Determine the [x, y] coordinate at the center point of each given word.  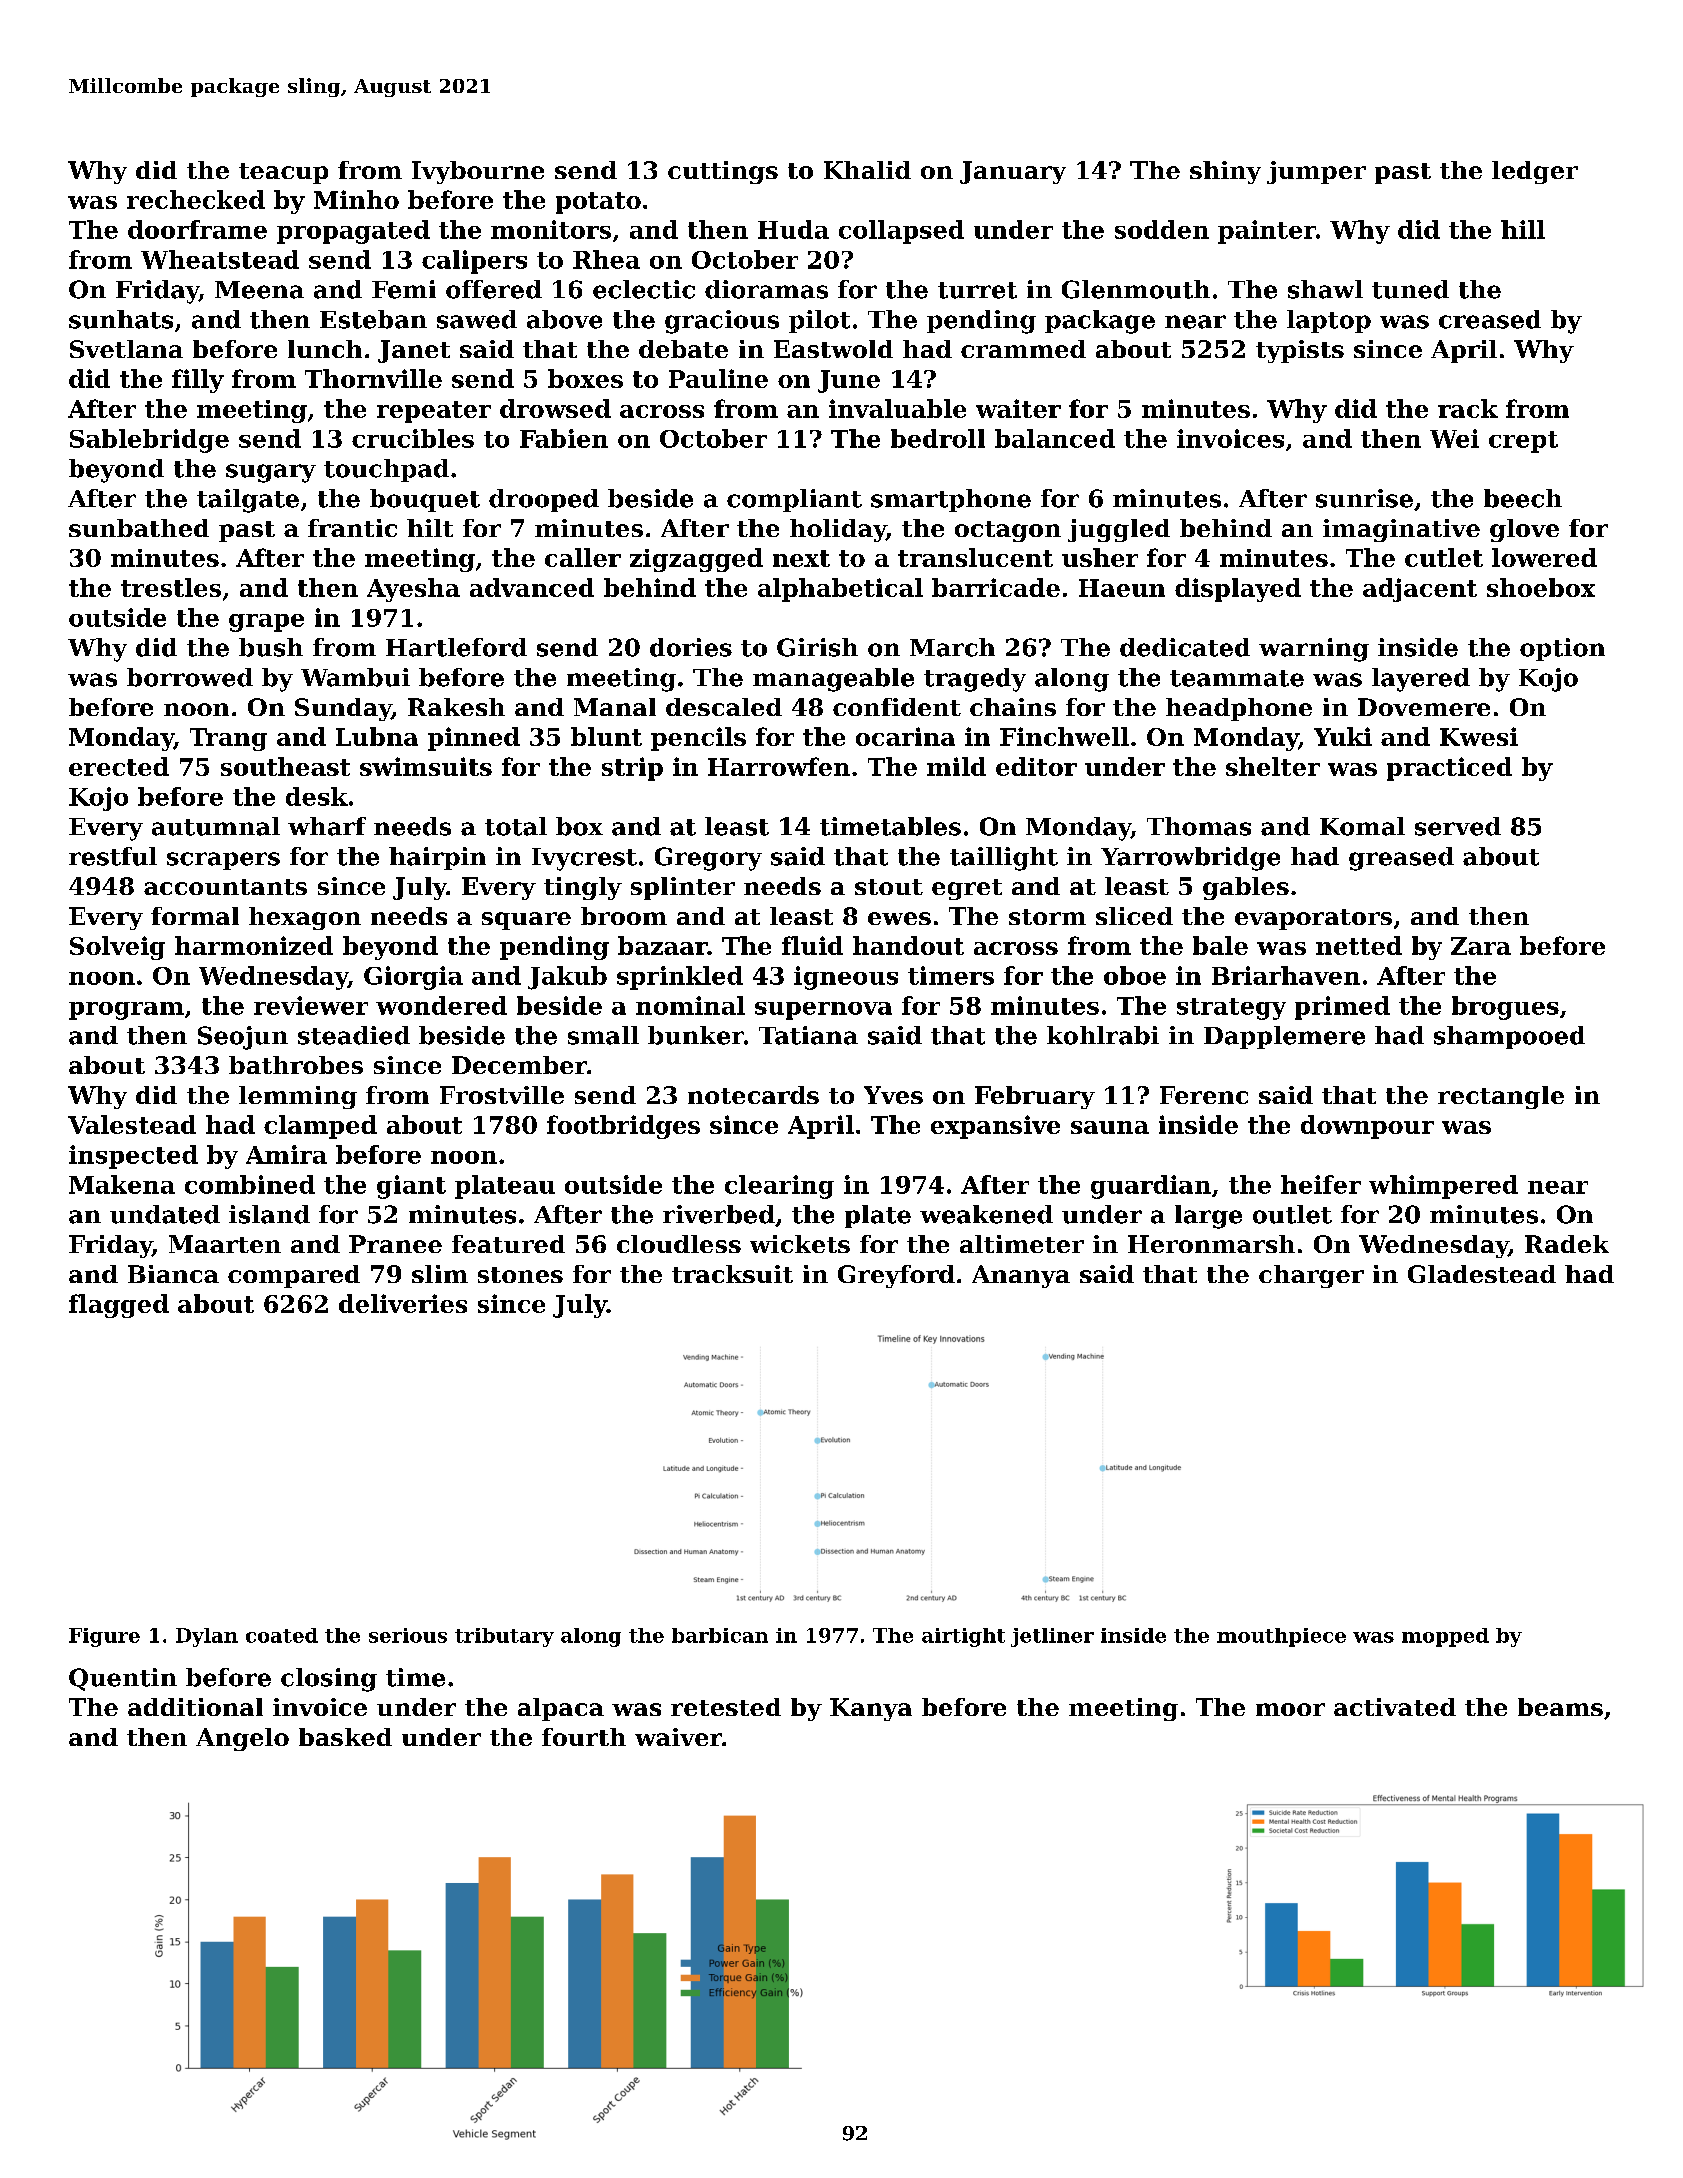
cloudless [679, 1244]
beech [1523, 498]
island [269, 1214]
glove [1524, 530]
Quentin [123, 1679]
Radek [1567, 1244]
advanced [532, 587]
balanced [1055, 438]
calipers [474, 262]
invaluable [897, 408]
